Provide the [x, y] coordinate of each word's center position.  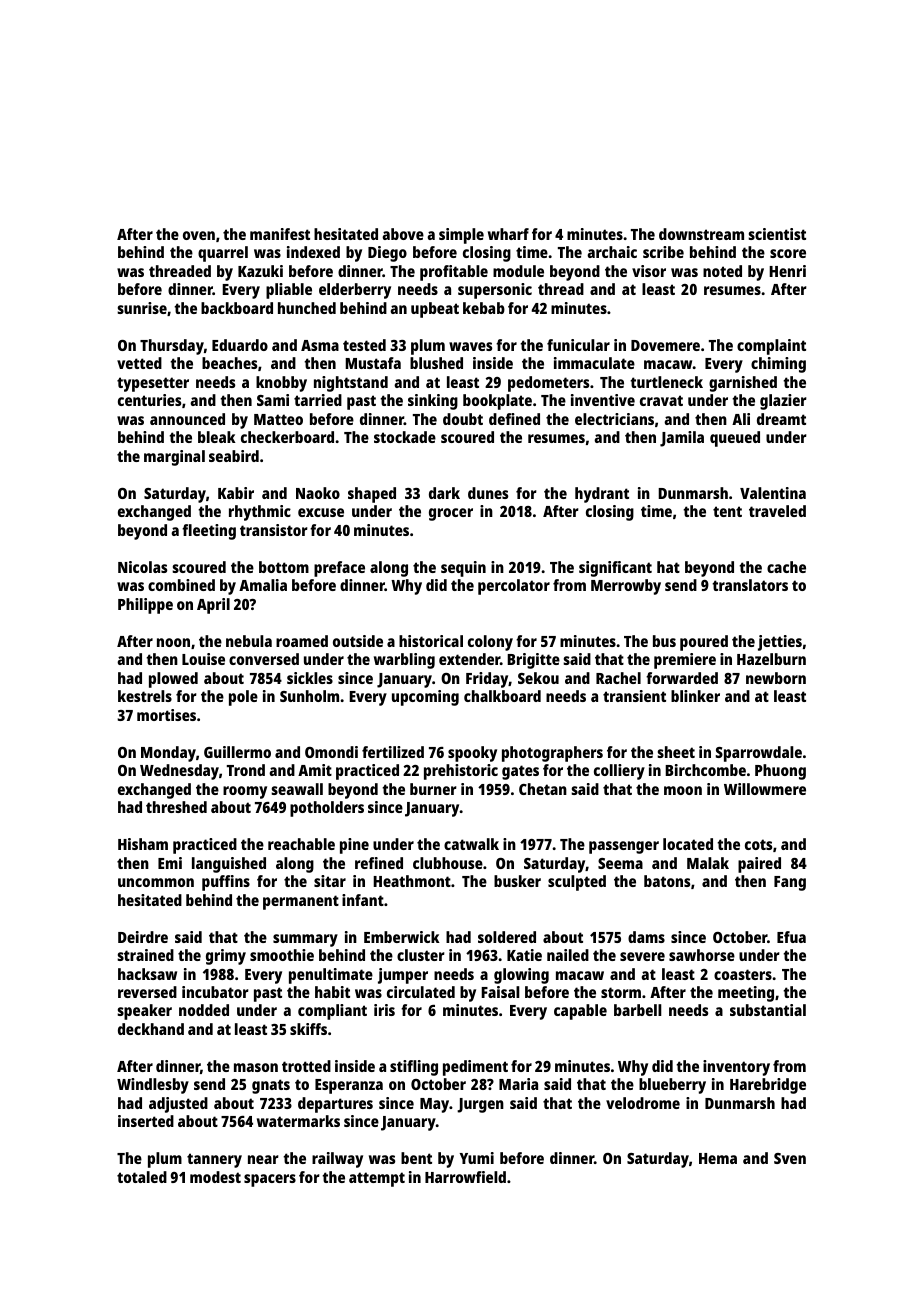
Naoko [318, 493]
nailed [568, 955]
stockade [405, 437]
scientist [777, 234]
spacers [270, 1180]
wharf [508, 234]
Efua [791, 937]
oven [199, 235]
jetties [780, 643]
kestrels [145, 696]
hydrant [602, 495]
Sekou [538, 678]
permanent [301, 902]
